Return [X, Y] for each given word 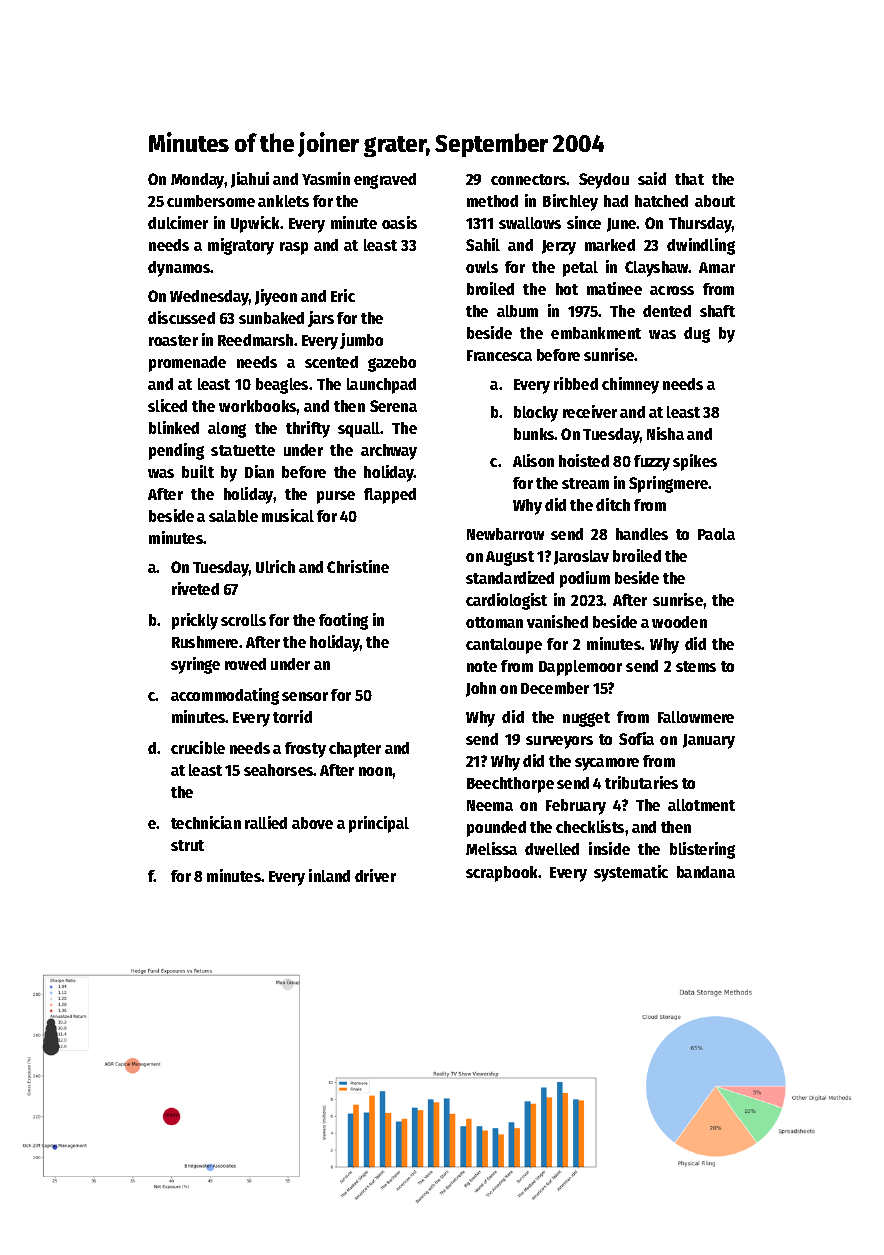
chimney [630, 385]
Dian [259, 471]
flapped [390, 496]
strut [187, 845]
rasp [294, 248]
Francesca [499, 355]
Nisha [665, 433]
